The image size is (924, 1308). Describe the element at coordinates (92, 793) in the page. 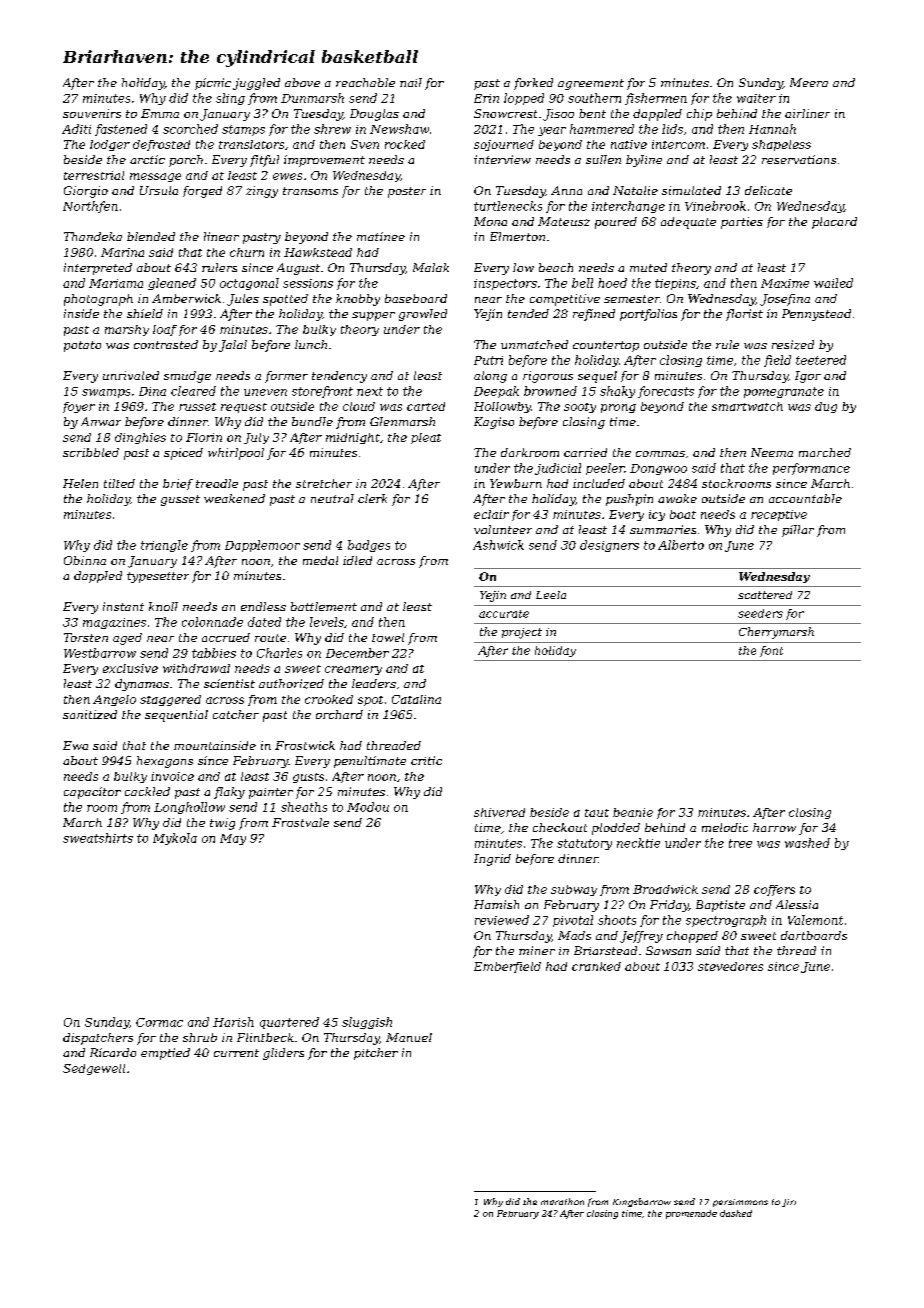

I see `capacitor` at that location.
